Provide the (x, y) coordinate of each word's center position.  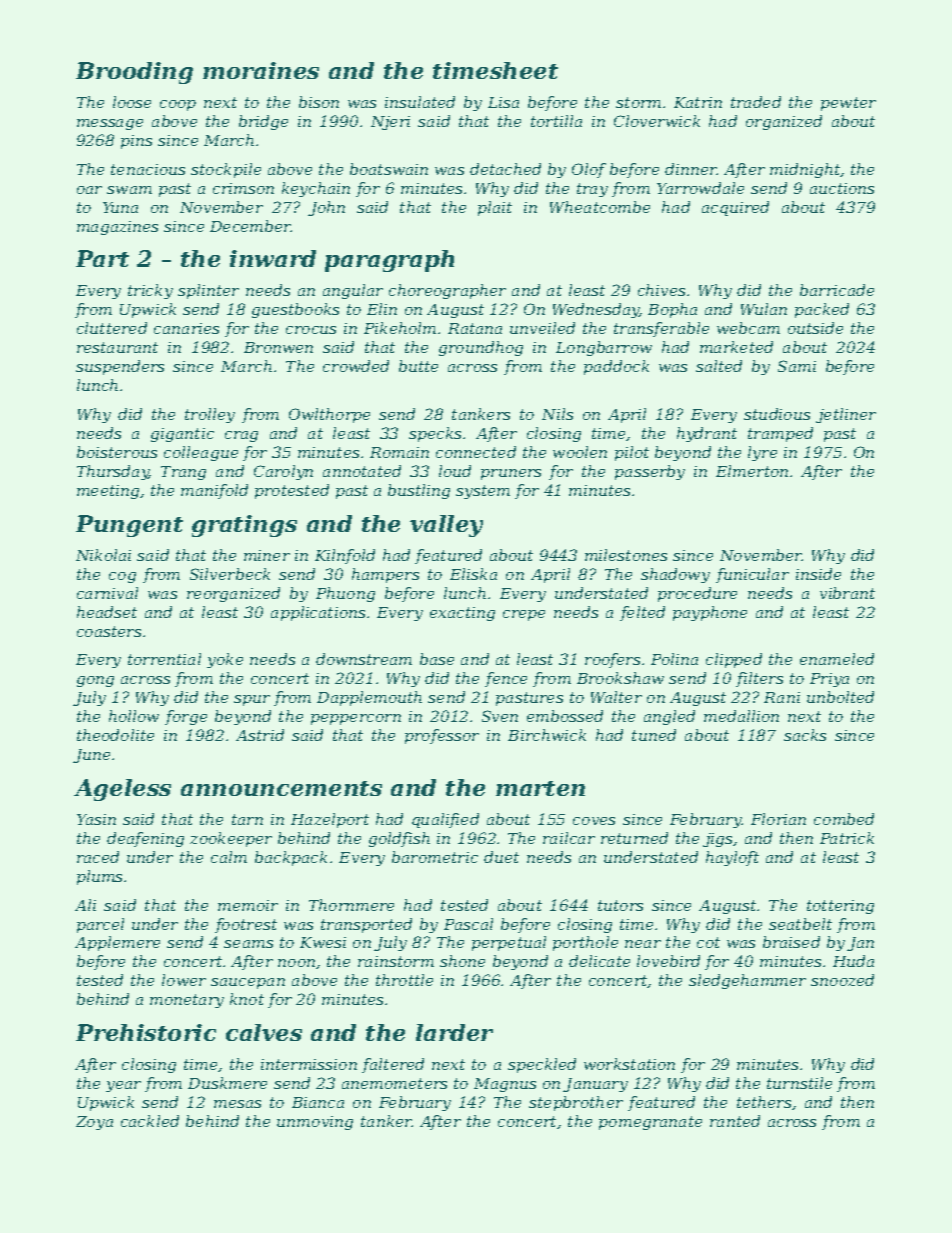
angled (669, 717)
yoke (225, 660)
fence (506, 679)
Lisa (503, 102)
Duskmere (227, 1083)
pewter (848, 104)
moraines (261, 70)
